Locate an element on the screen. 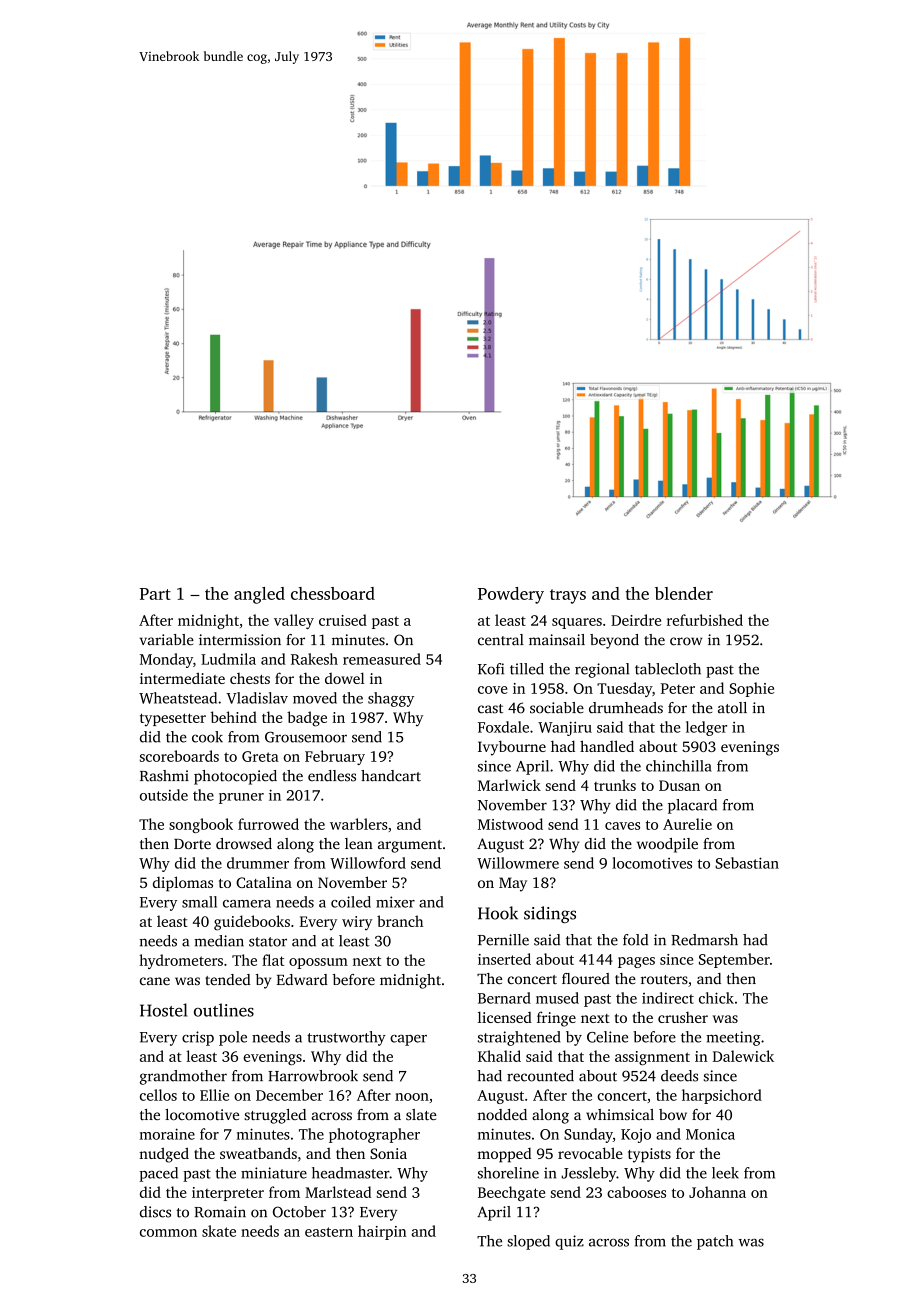  handled is located at coordinates (607, 746).
